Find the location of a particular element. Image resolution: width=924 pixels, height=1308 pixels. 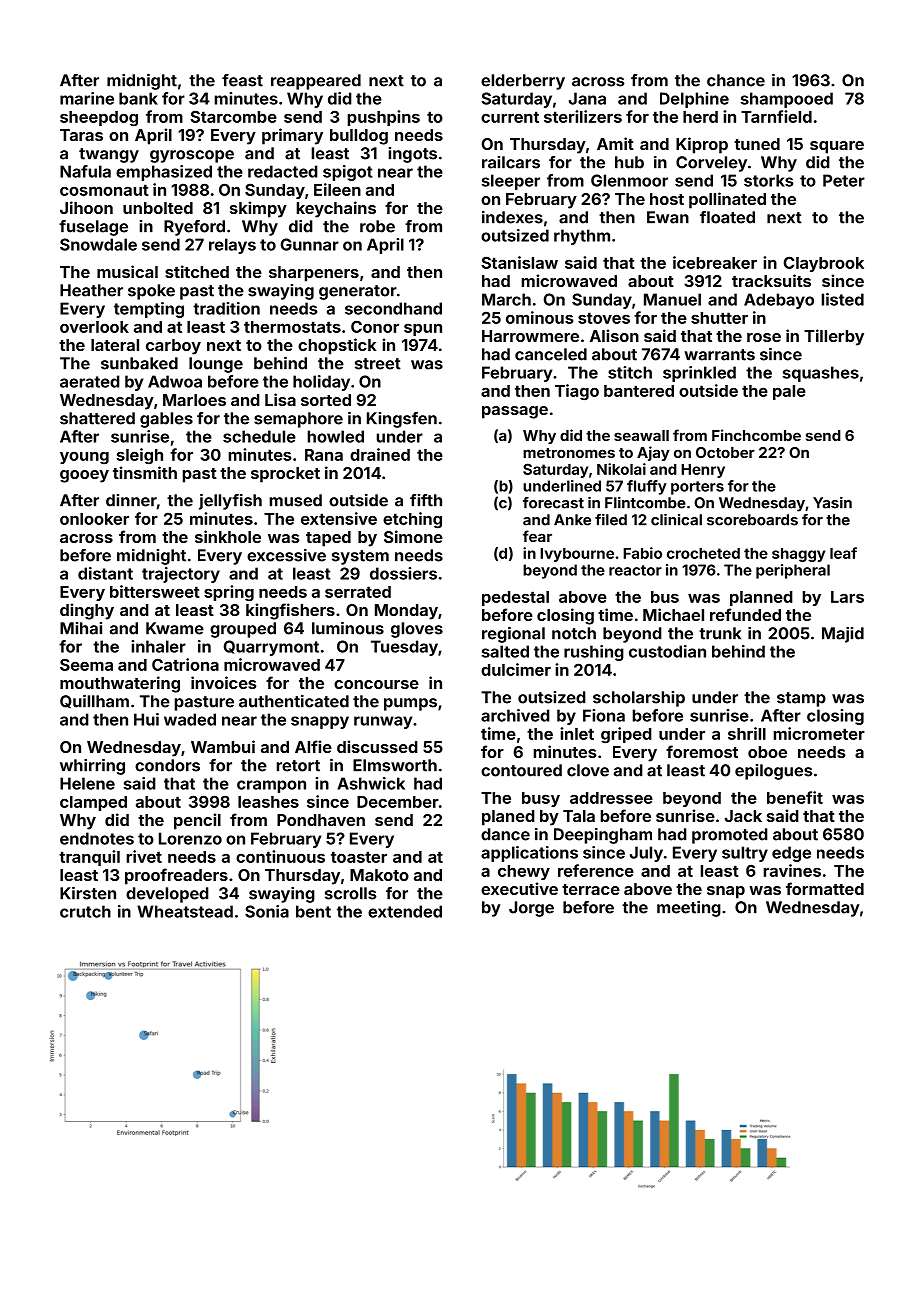

indexes is located at coordinates (512, 217).
